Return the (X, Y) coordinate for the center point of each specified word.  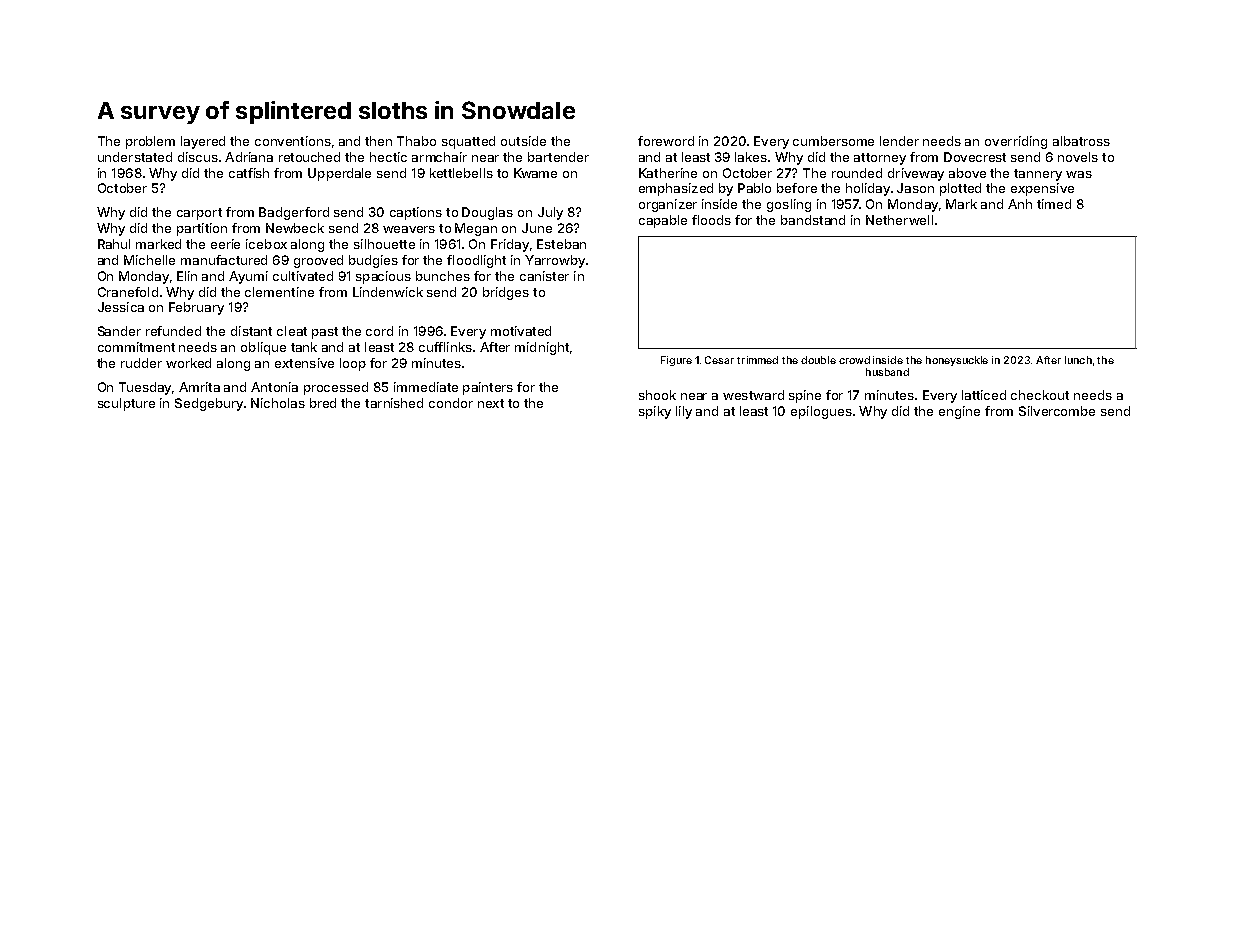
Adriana (249, 157)
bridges (506, 293)
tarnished (394, 403)
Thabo (416, 141)
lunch (1078, 360)
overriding (1016, 142)
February (196, 308)
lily (684, 412)
